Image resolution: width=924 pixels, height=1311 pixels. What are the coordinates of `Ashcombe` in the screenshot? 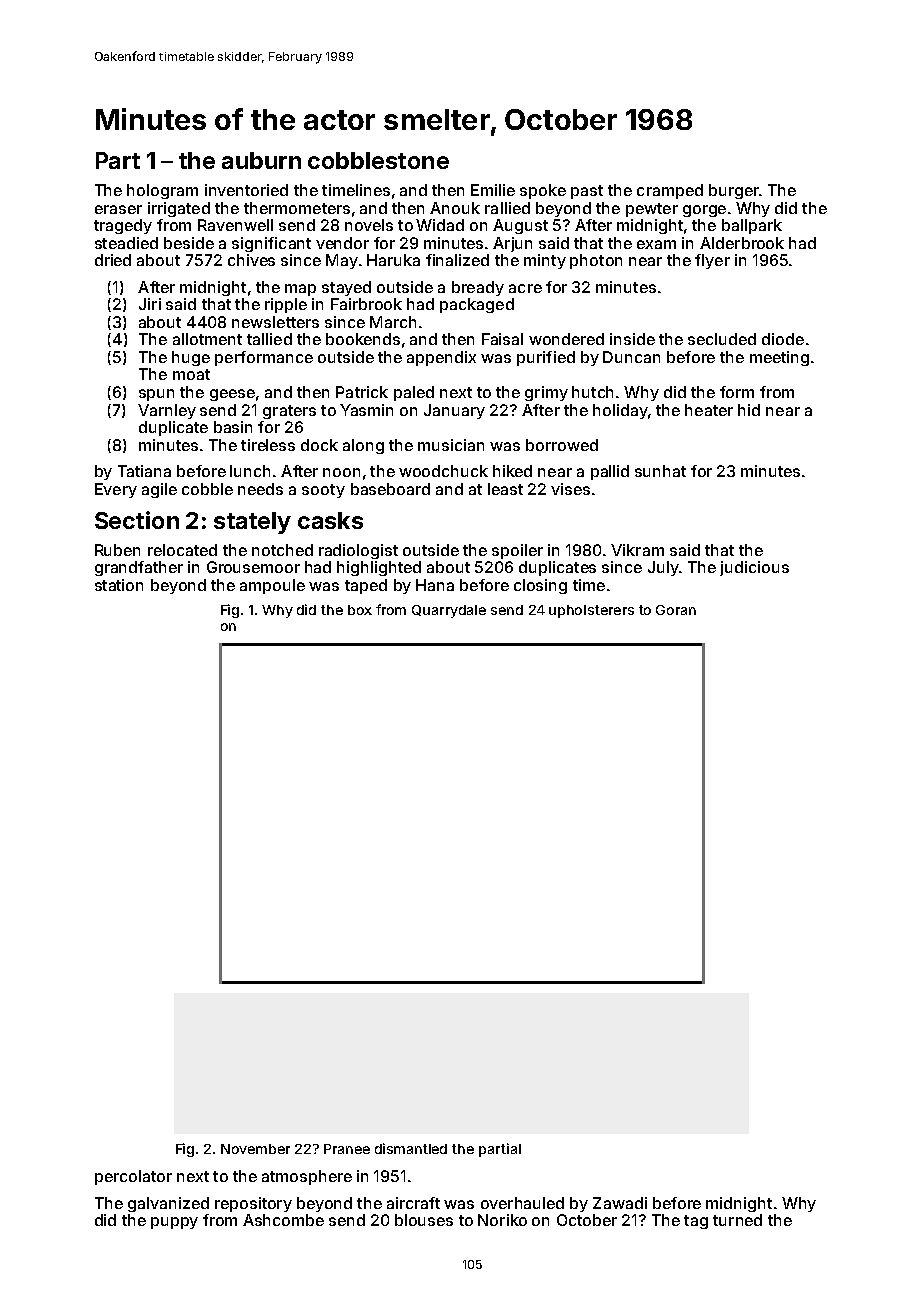 It's located at (283, 1220).
